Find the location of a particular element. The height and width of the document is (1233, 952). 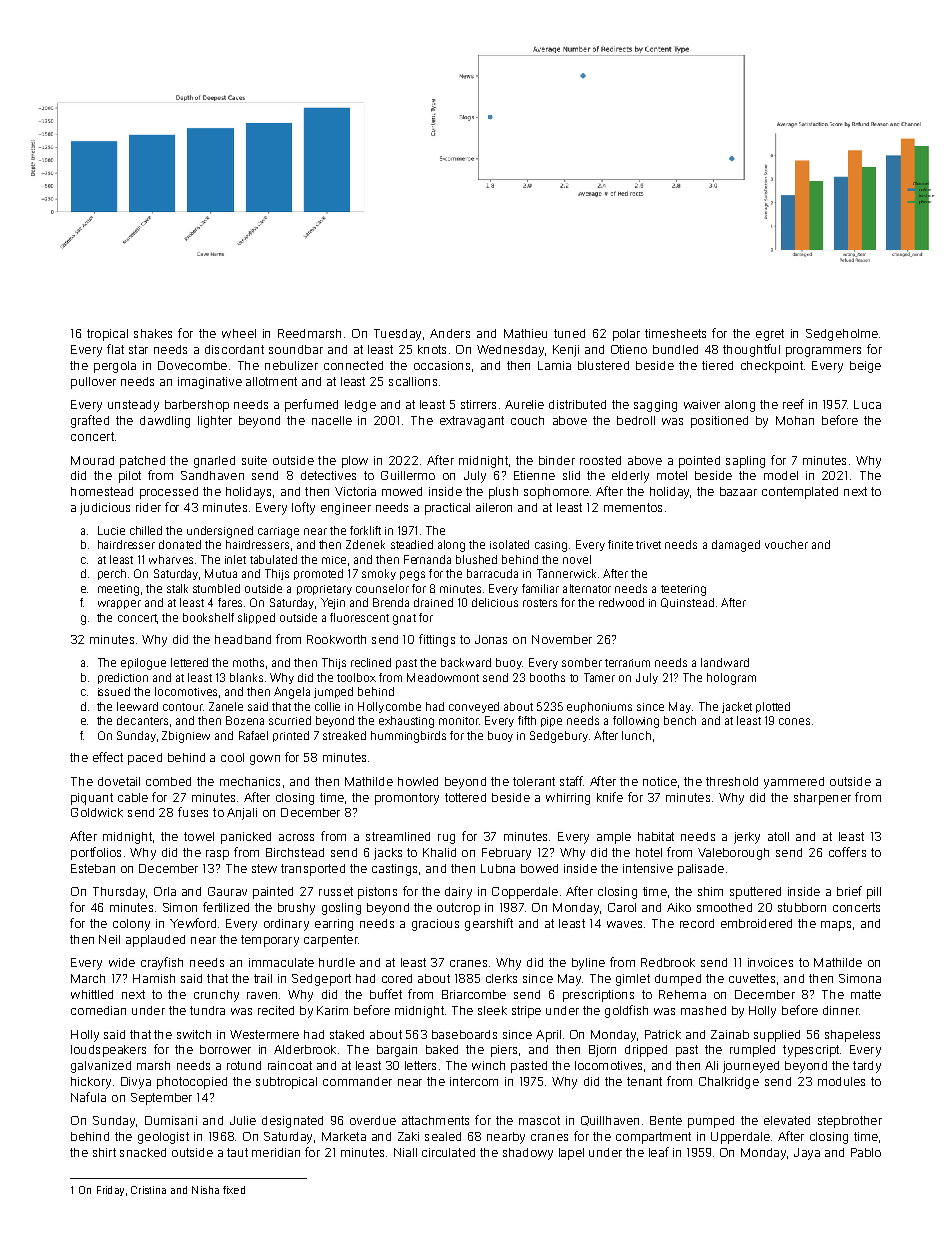

prescriptions is located at coordinates (598, 996).
